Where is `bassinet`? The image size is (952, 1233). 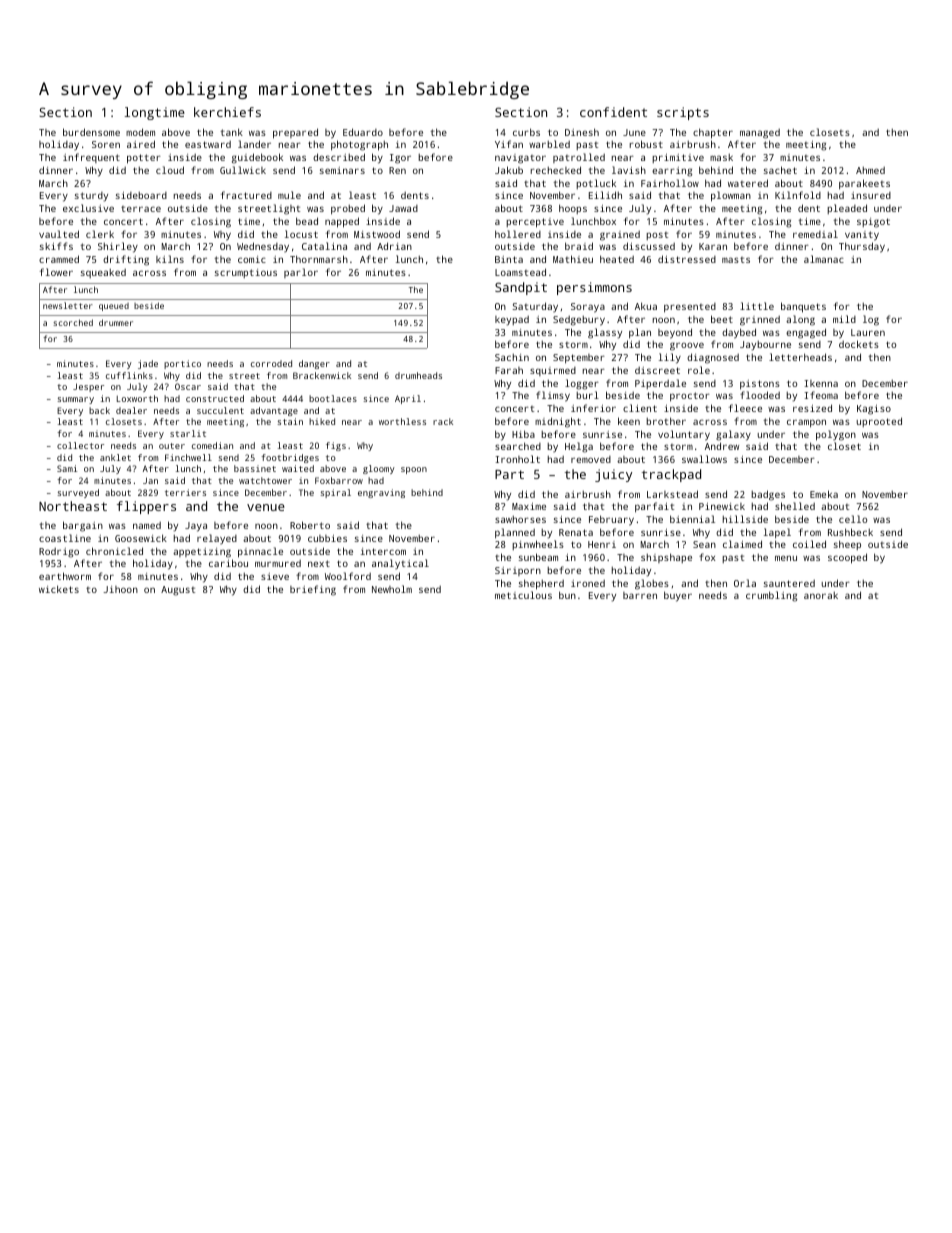
bassinet is located at coordinates (255, 468).
